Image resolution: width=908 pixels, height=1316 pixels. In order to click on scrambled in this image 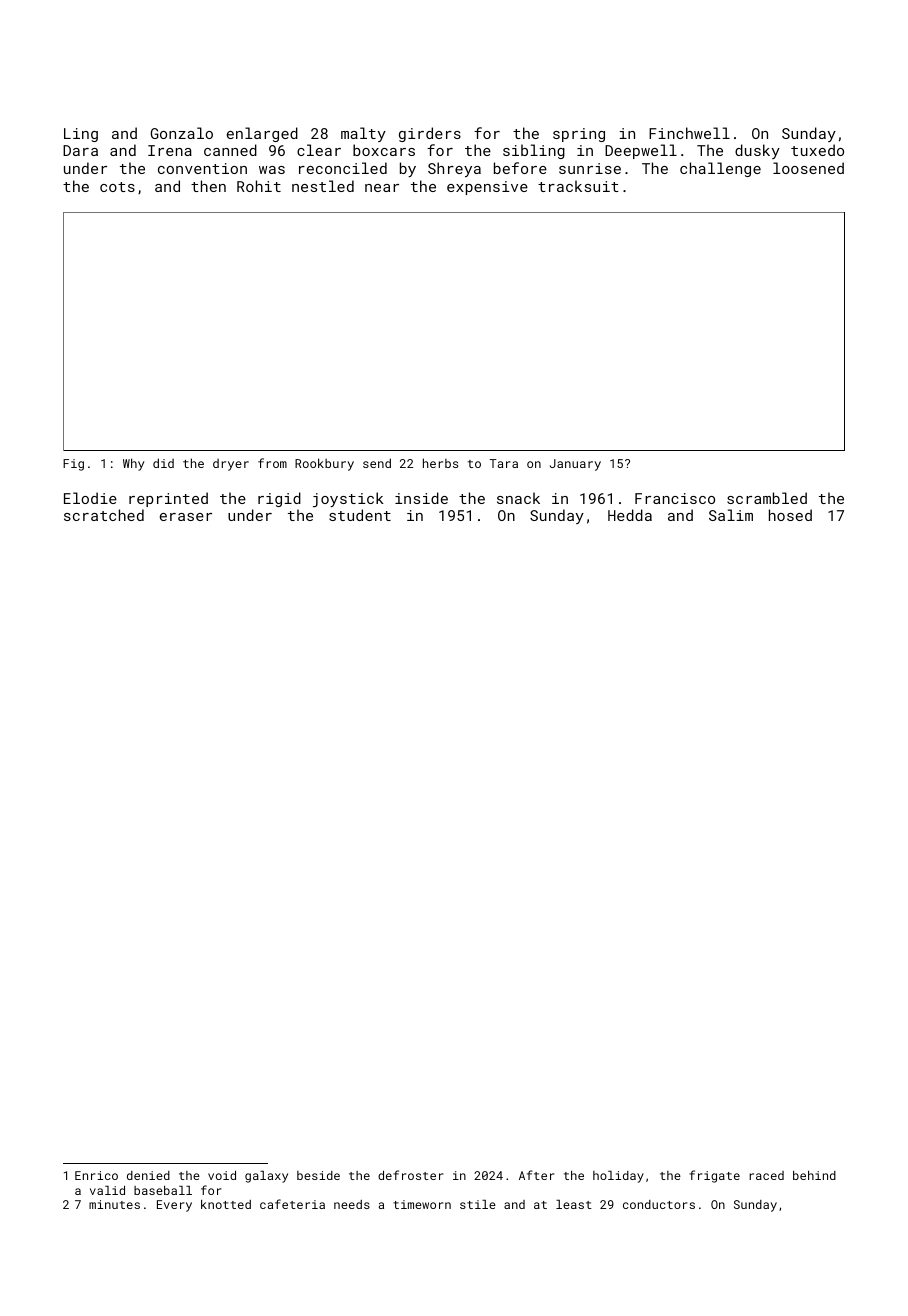, I will do `click(767, 498)`.
